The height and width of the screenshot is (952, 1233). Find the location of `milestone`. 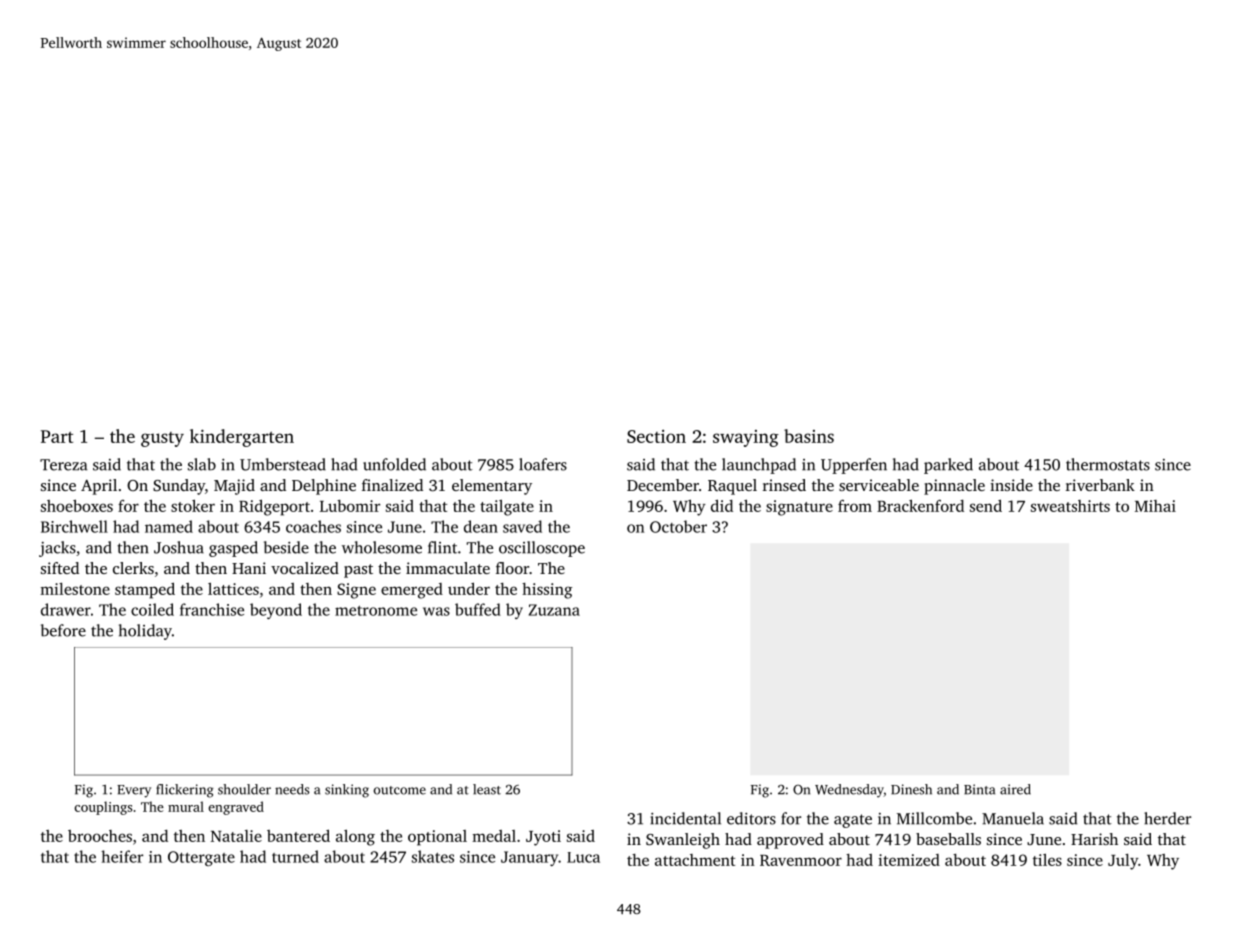

milestone is located at coordinates (75, 589).
